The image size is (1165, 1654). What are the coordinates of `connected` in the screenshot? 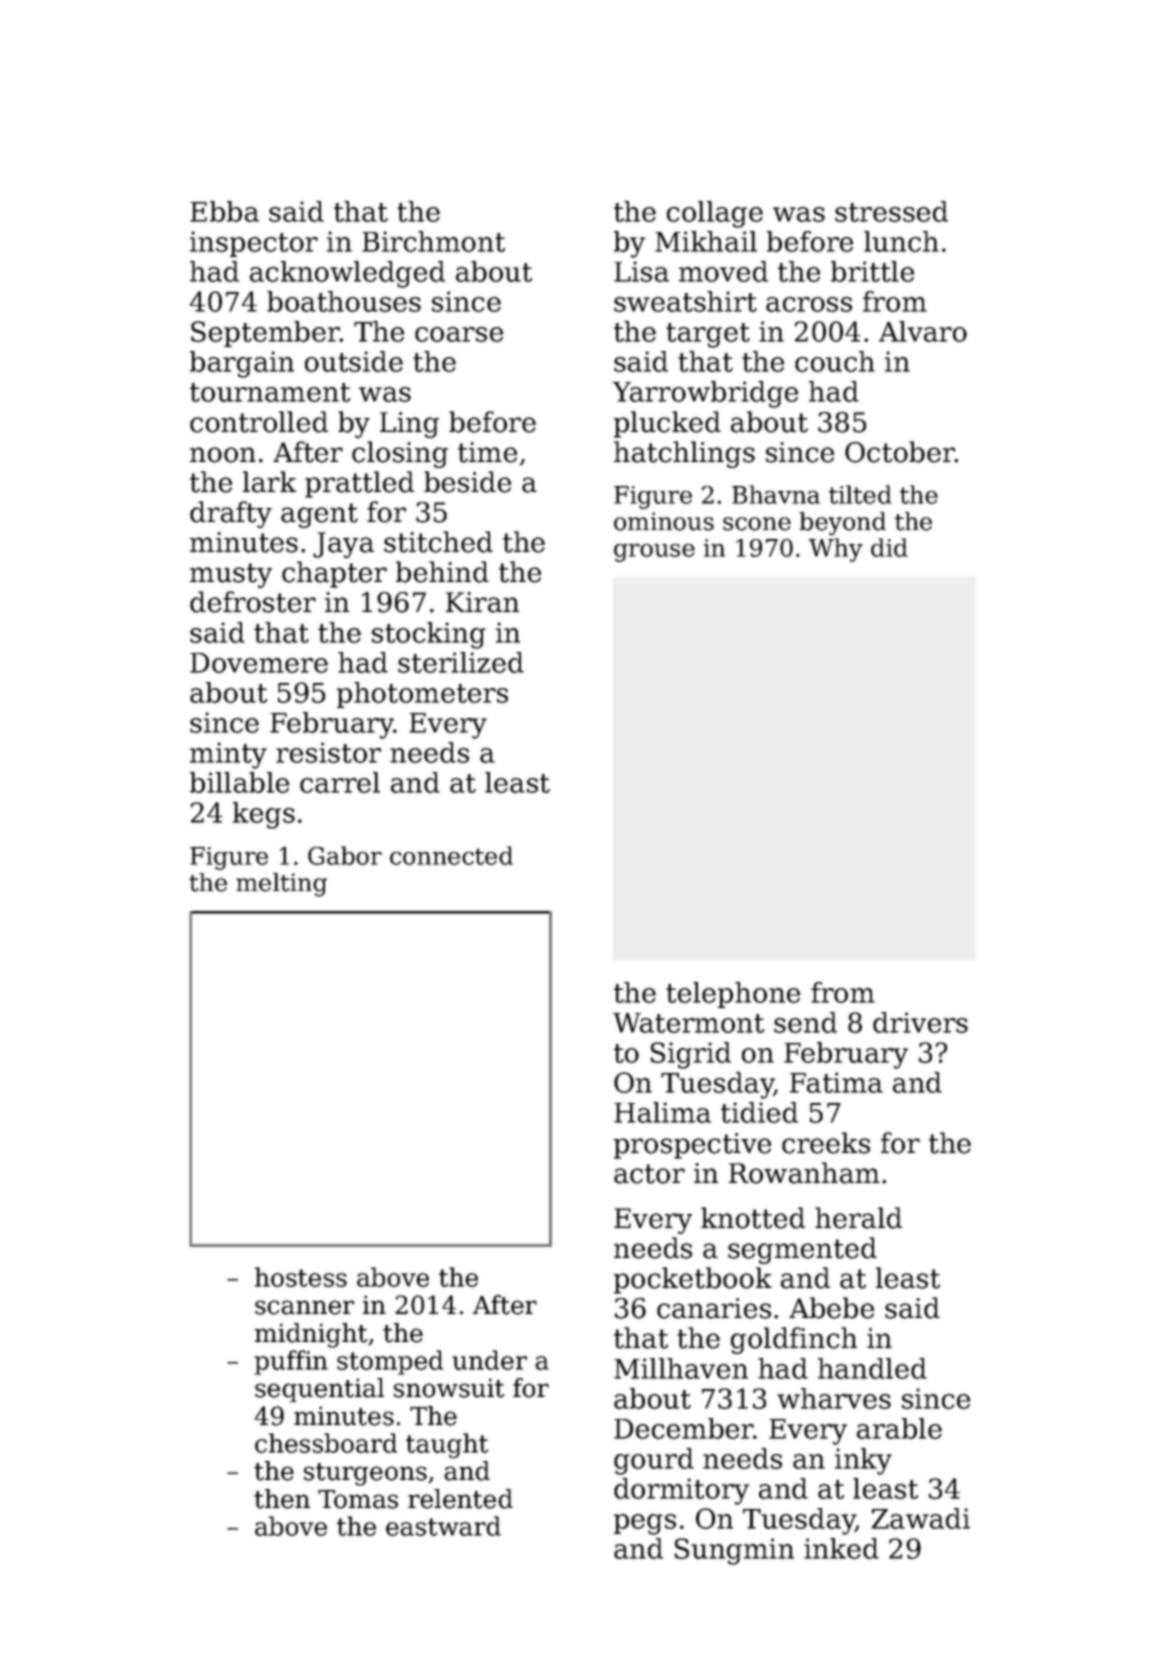 It's located at (451, 855).
